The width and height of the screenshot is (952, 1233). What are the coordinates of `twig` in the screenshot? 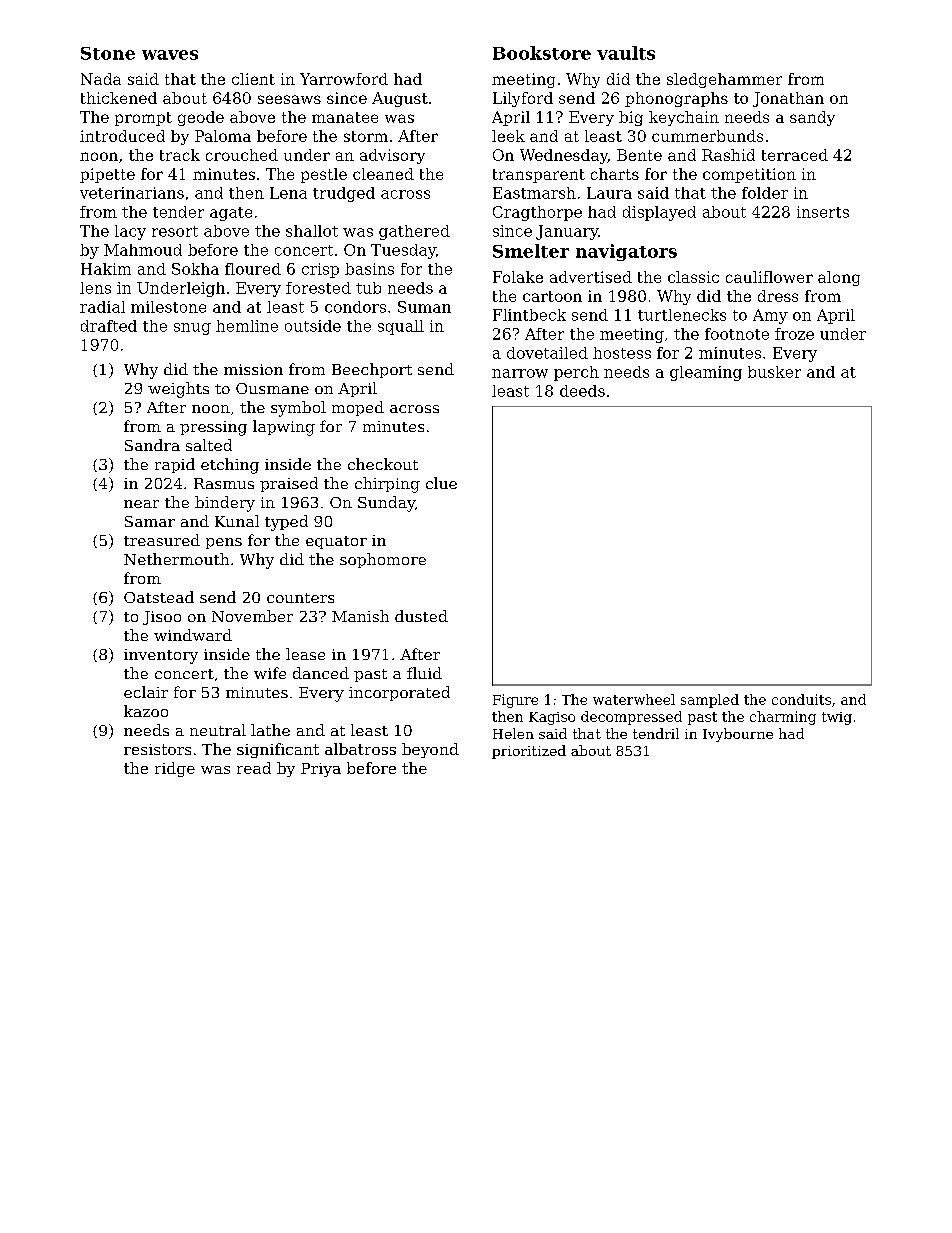 It's located at (837, 718).
